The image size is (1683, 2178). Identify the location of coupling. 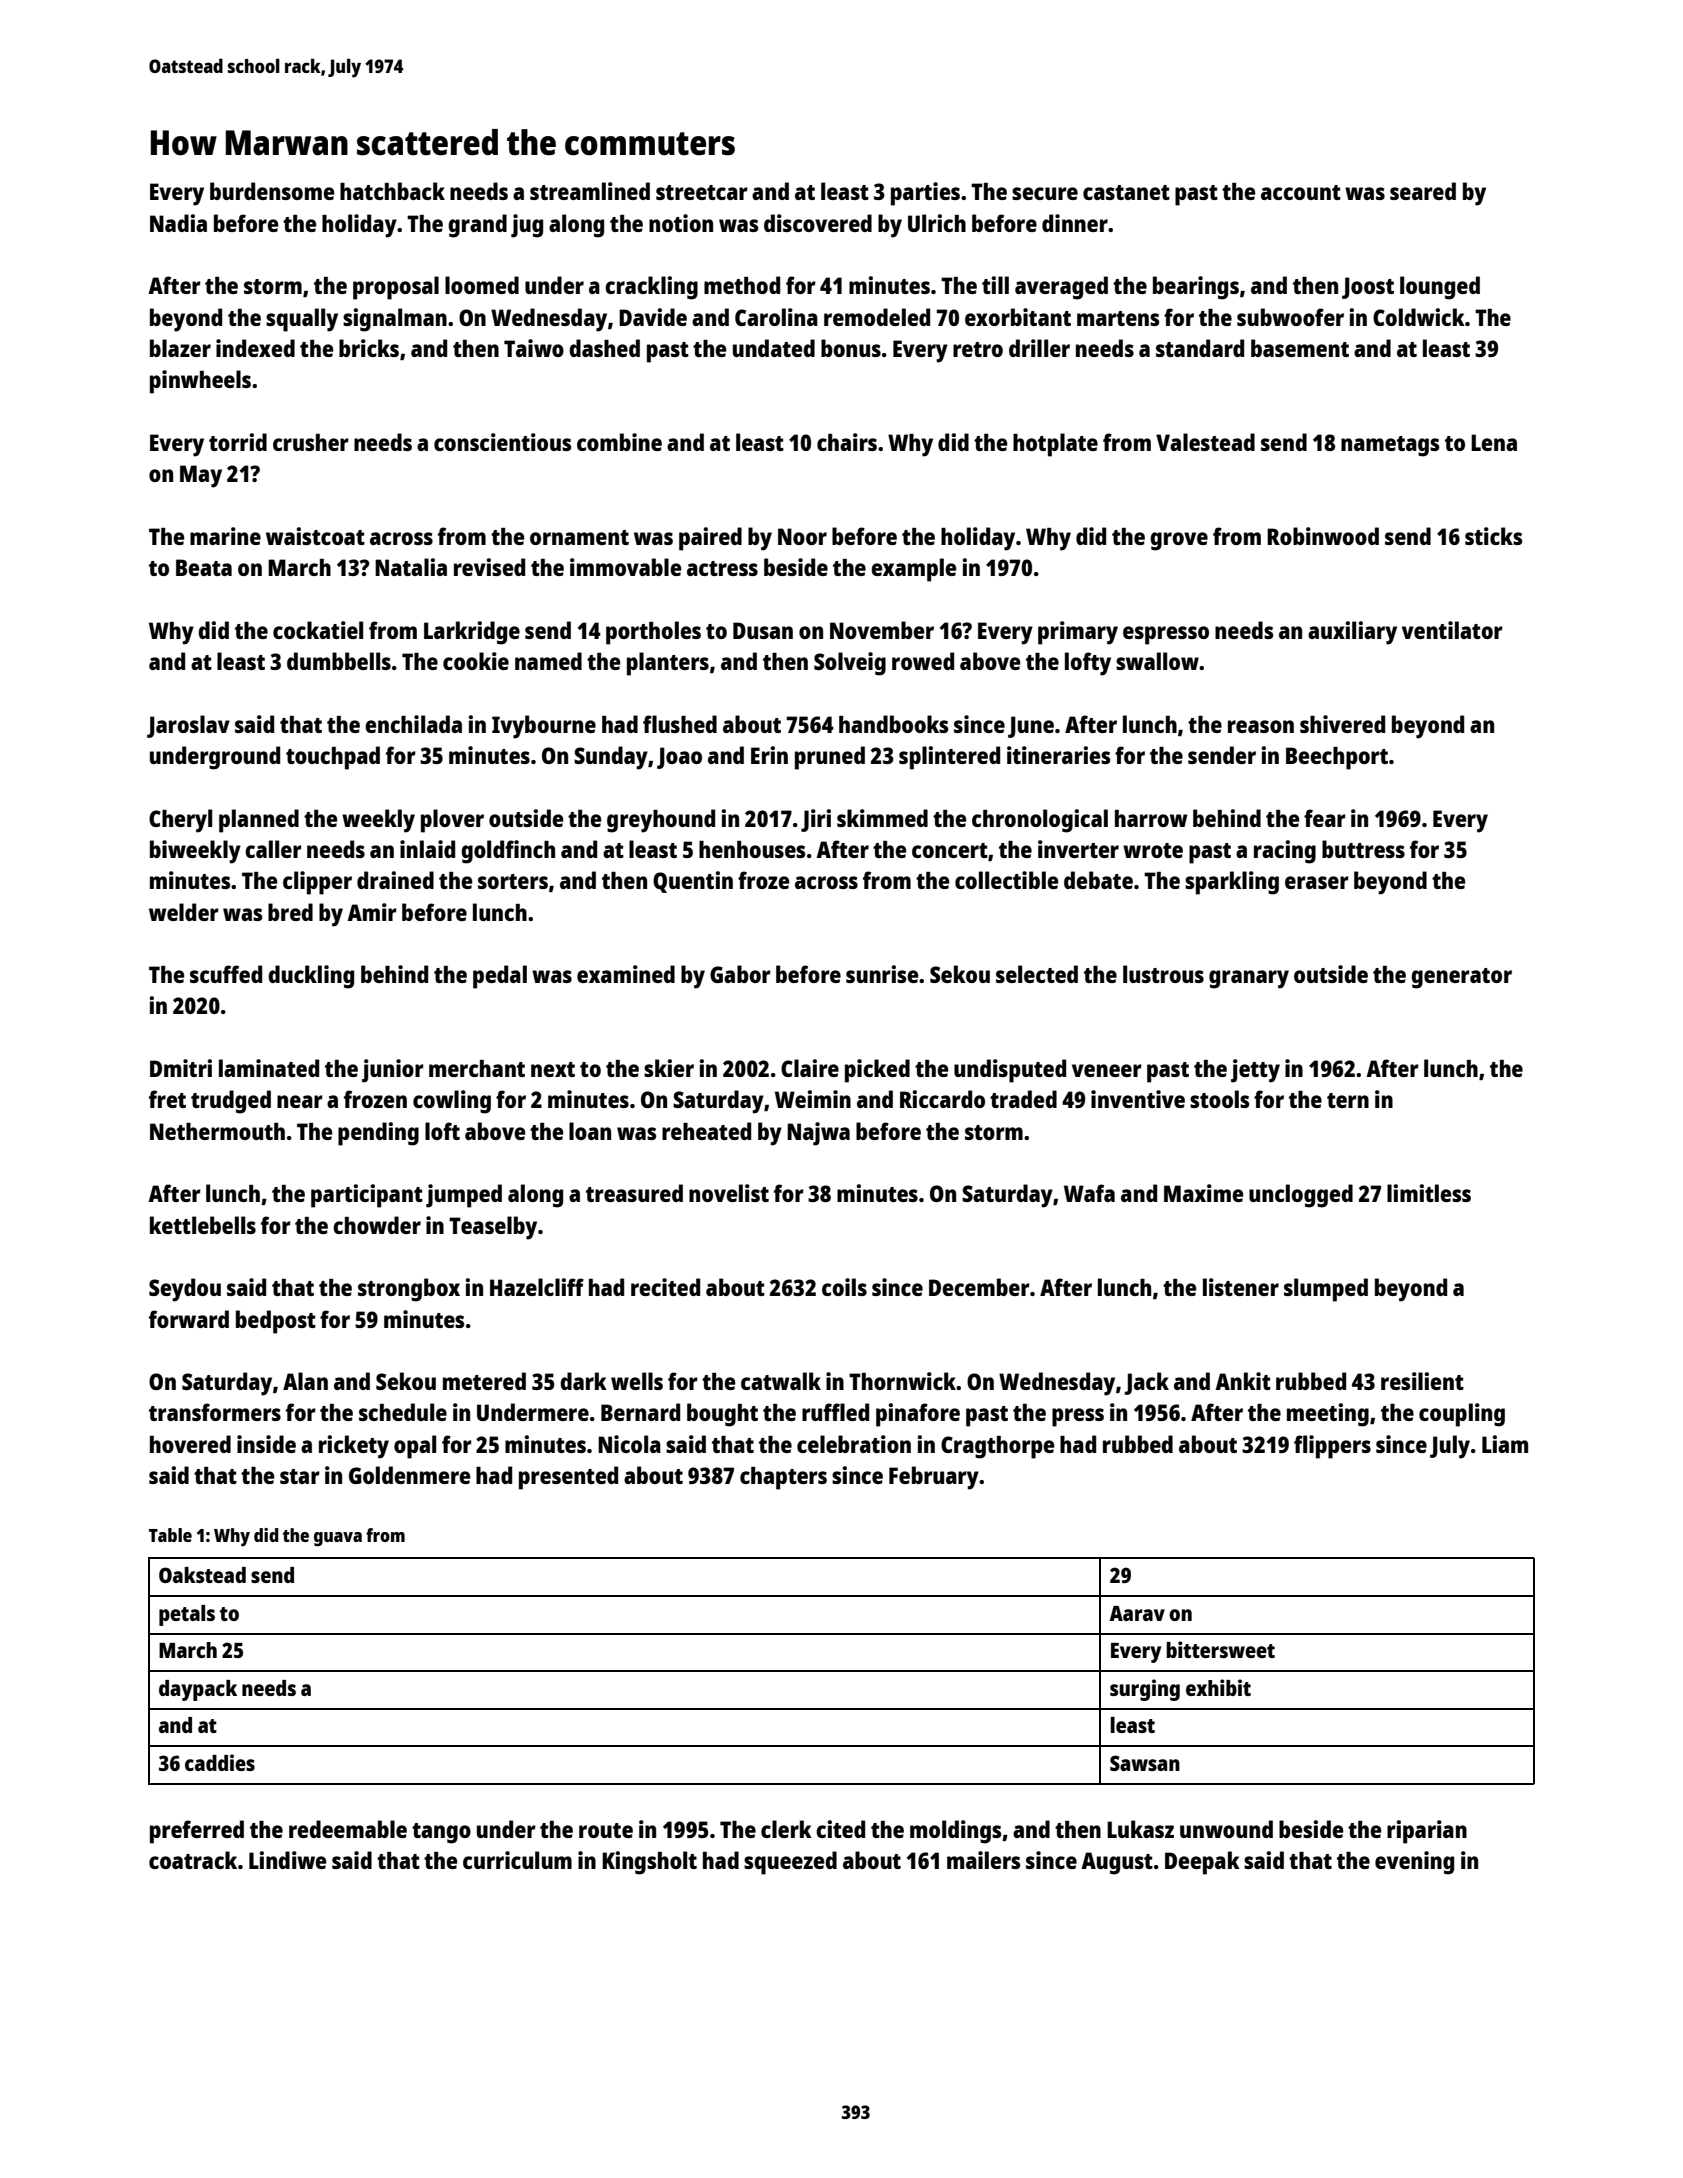
(1462, 1415).
